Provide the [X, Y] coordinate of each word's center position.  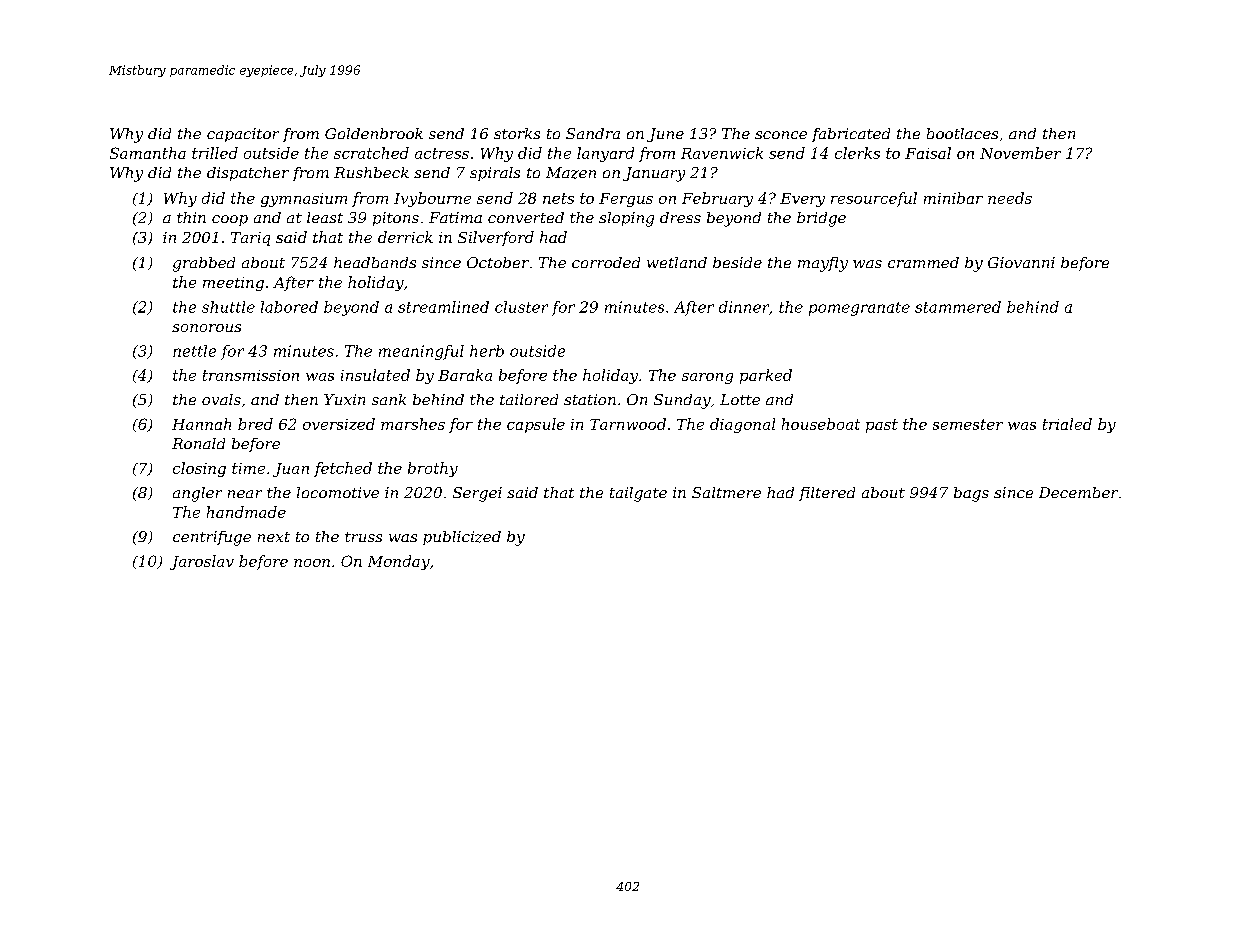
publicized [462, 538]
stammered [958, 307]
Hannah [201, 424]
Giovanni [1021, 262]
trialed [1067, 424]
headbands [375, 262]
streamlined [443, 307]
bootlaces [962, 133]
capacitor [243, 135]
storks [517, 133]
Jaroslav [202, 562]
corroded [606, 262]
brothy [433, 469]
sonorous [206, 328]
